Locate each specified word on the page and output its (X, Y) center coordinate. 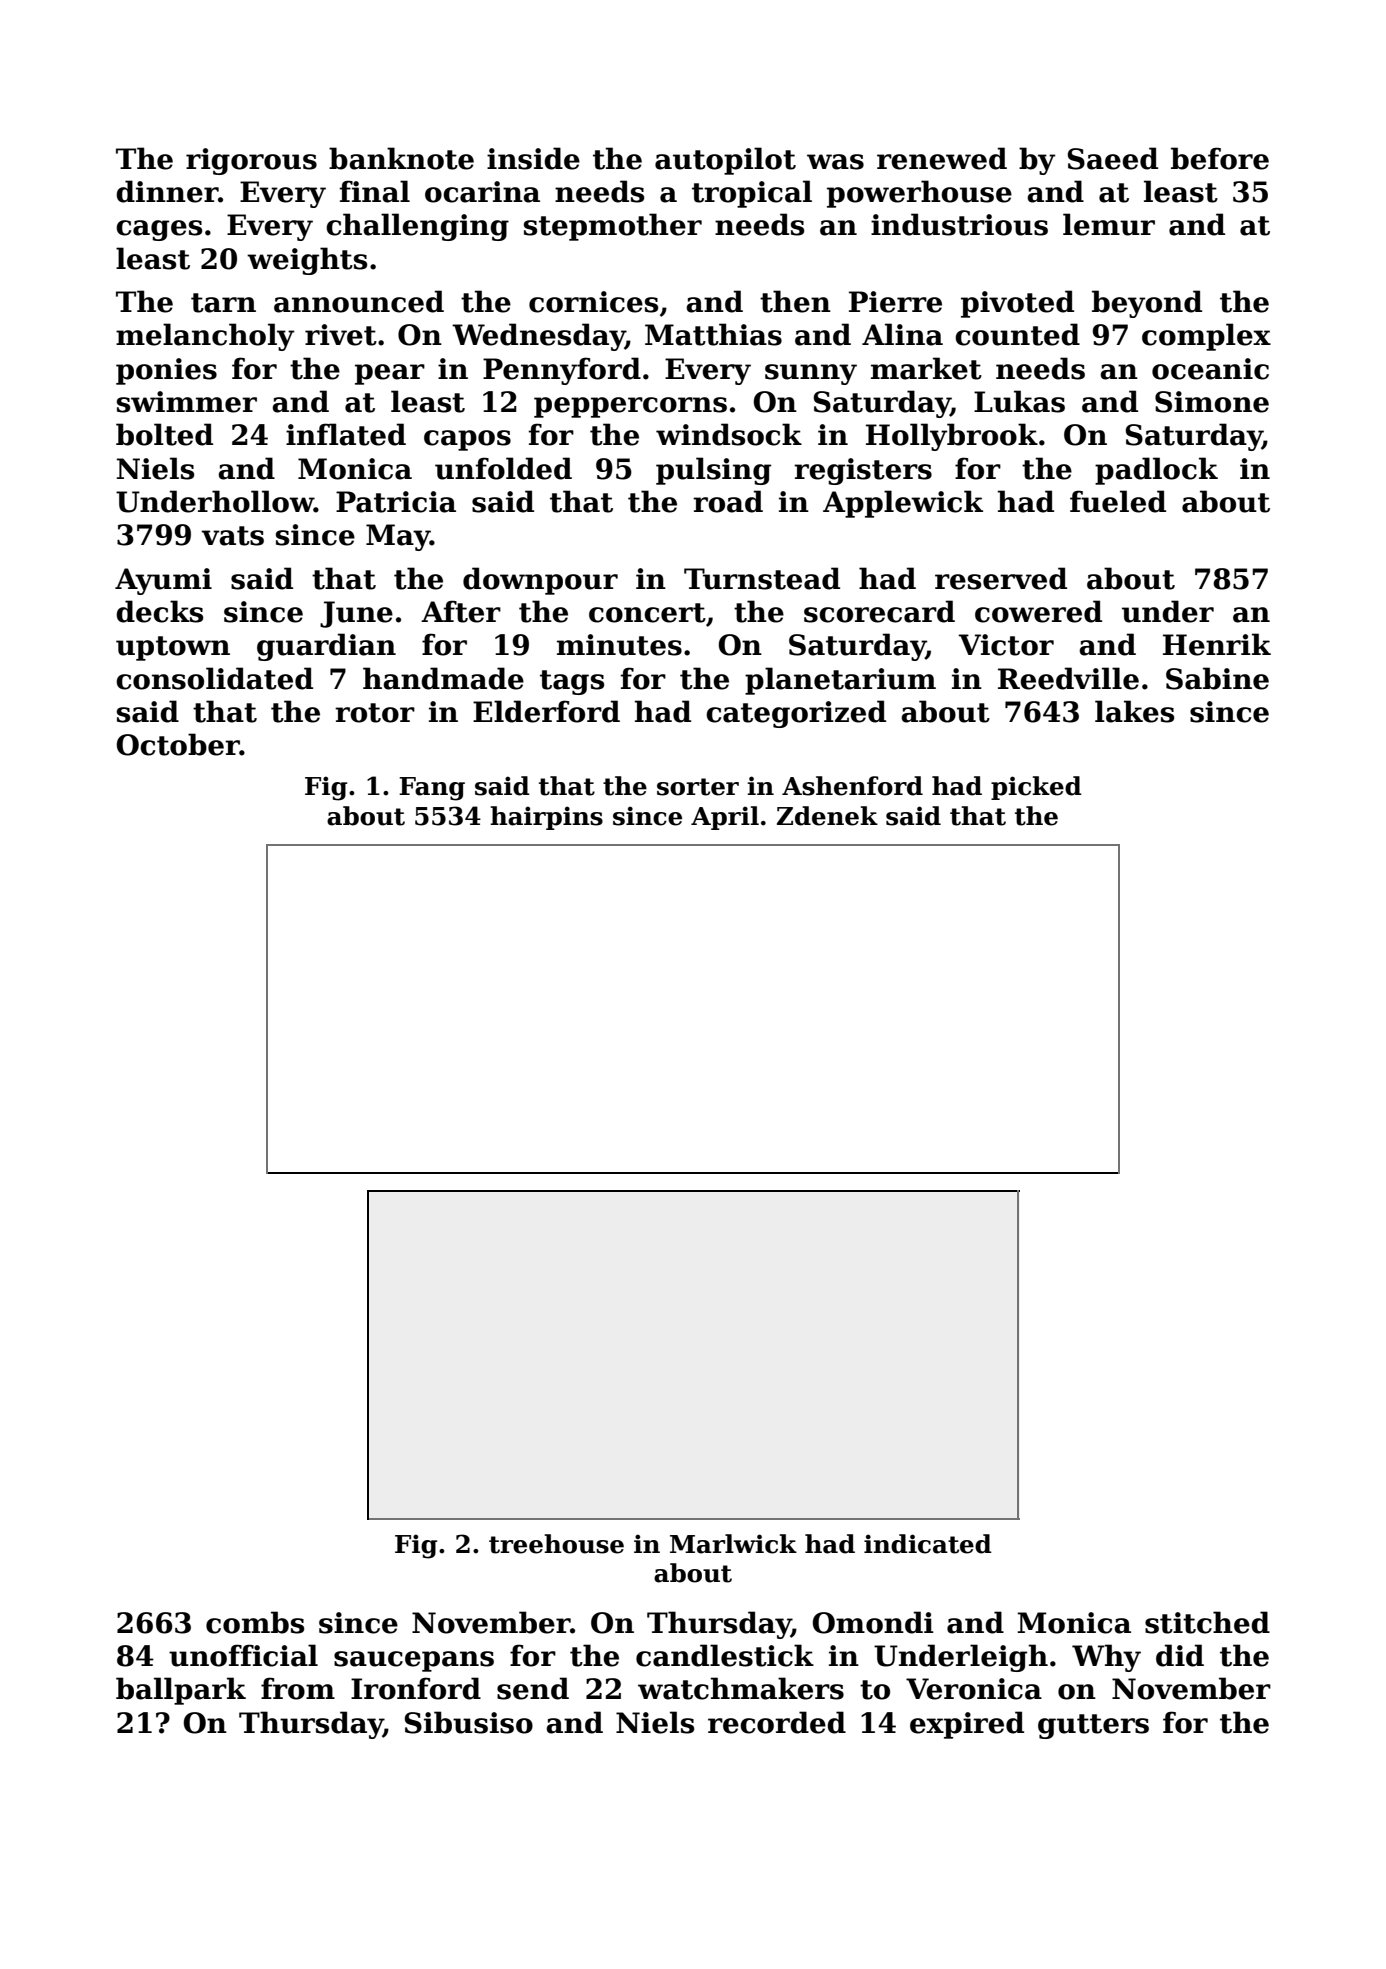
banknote (401, 158)
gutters (1093, 1726)
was (835, 162)
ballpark (181, 1691)
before (1220, 158)
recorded (777, 1722)
